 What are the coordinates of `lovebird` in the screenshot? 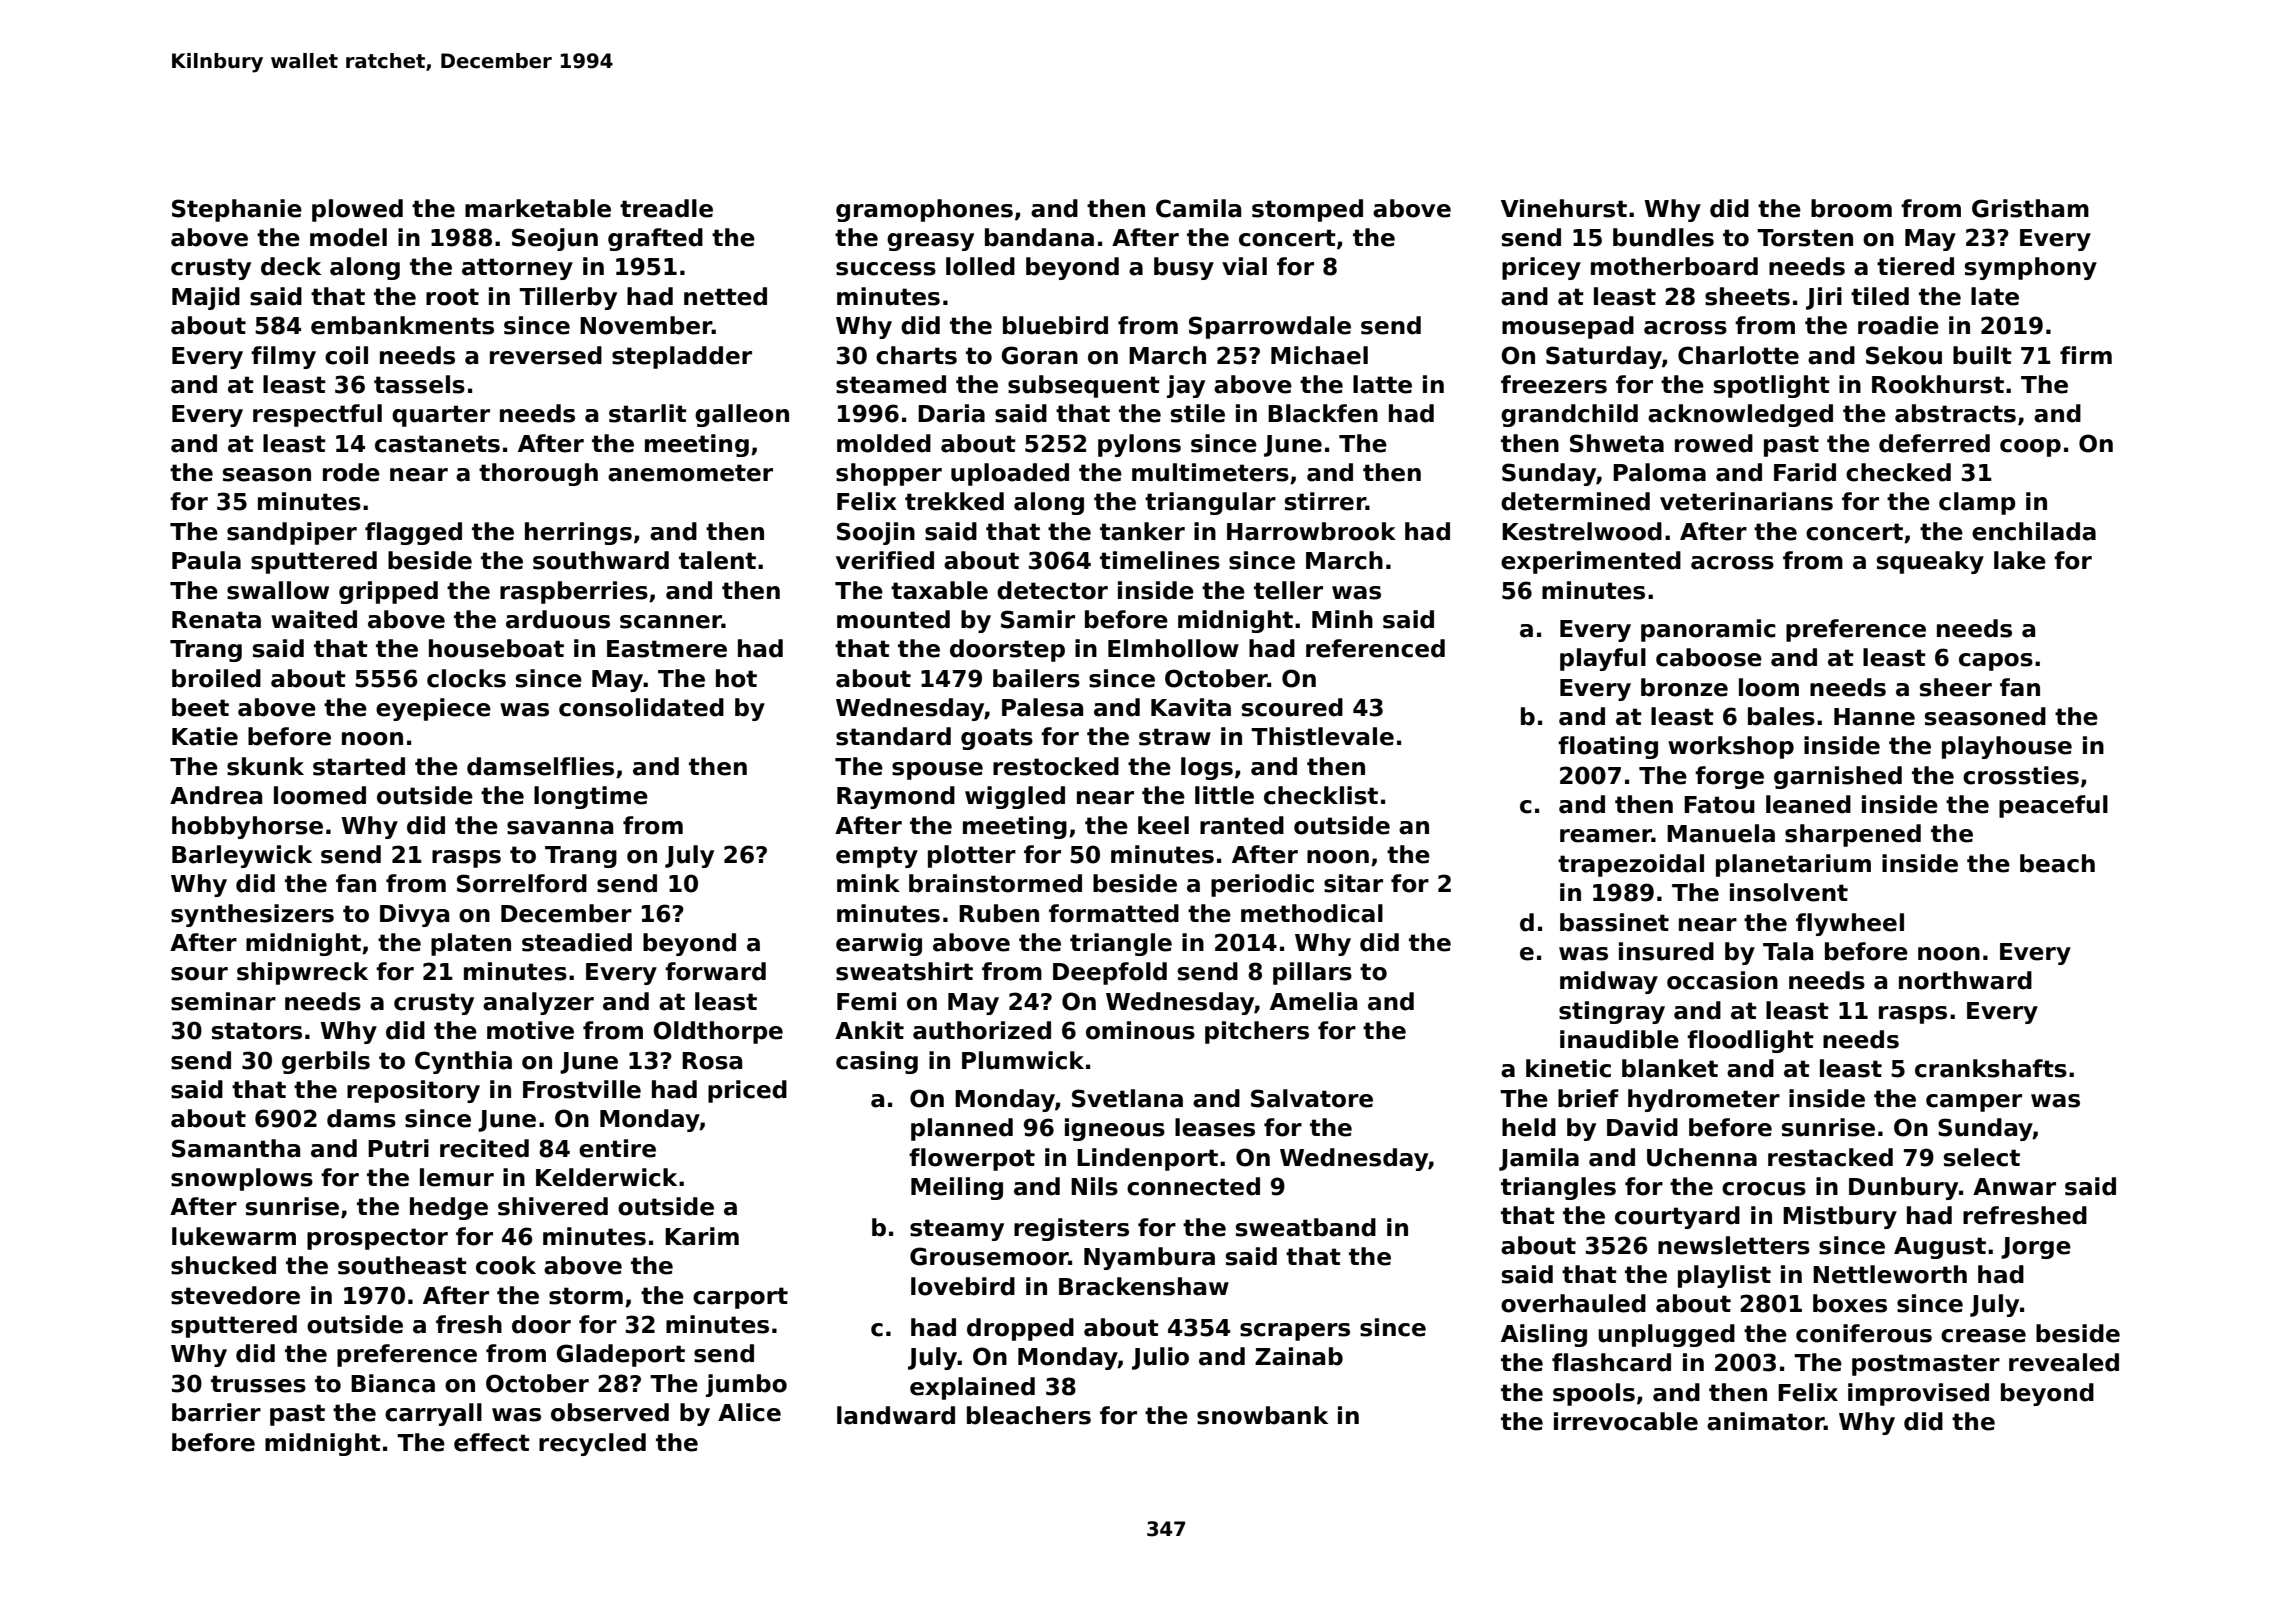 It's located at (963, 1286).
